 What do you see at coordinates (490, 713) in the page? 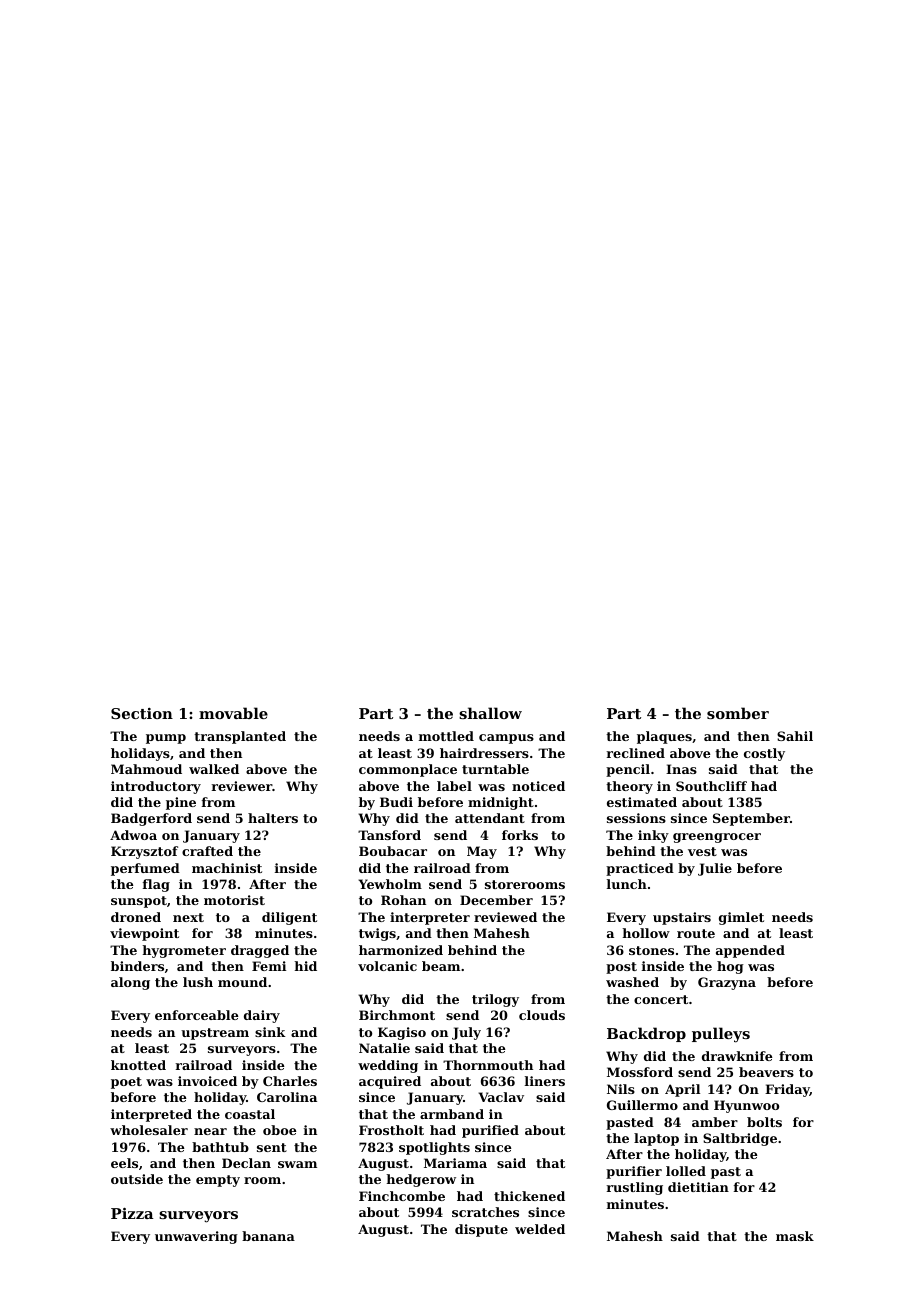
I see `shallow` at bounding box center [490, 713].
